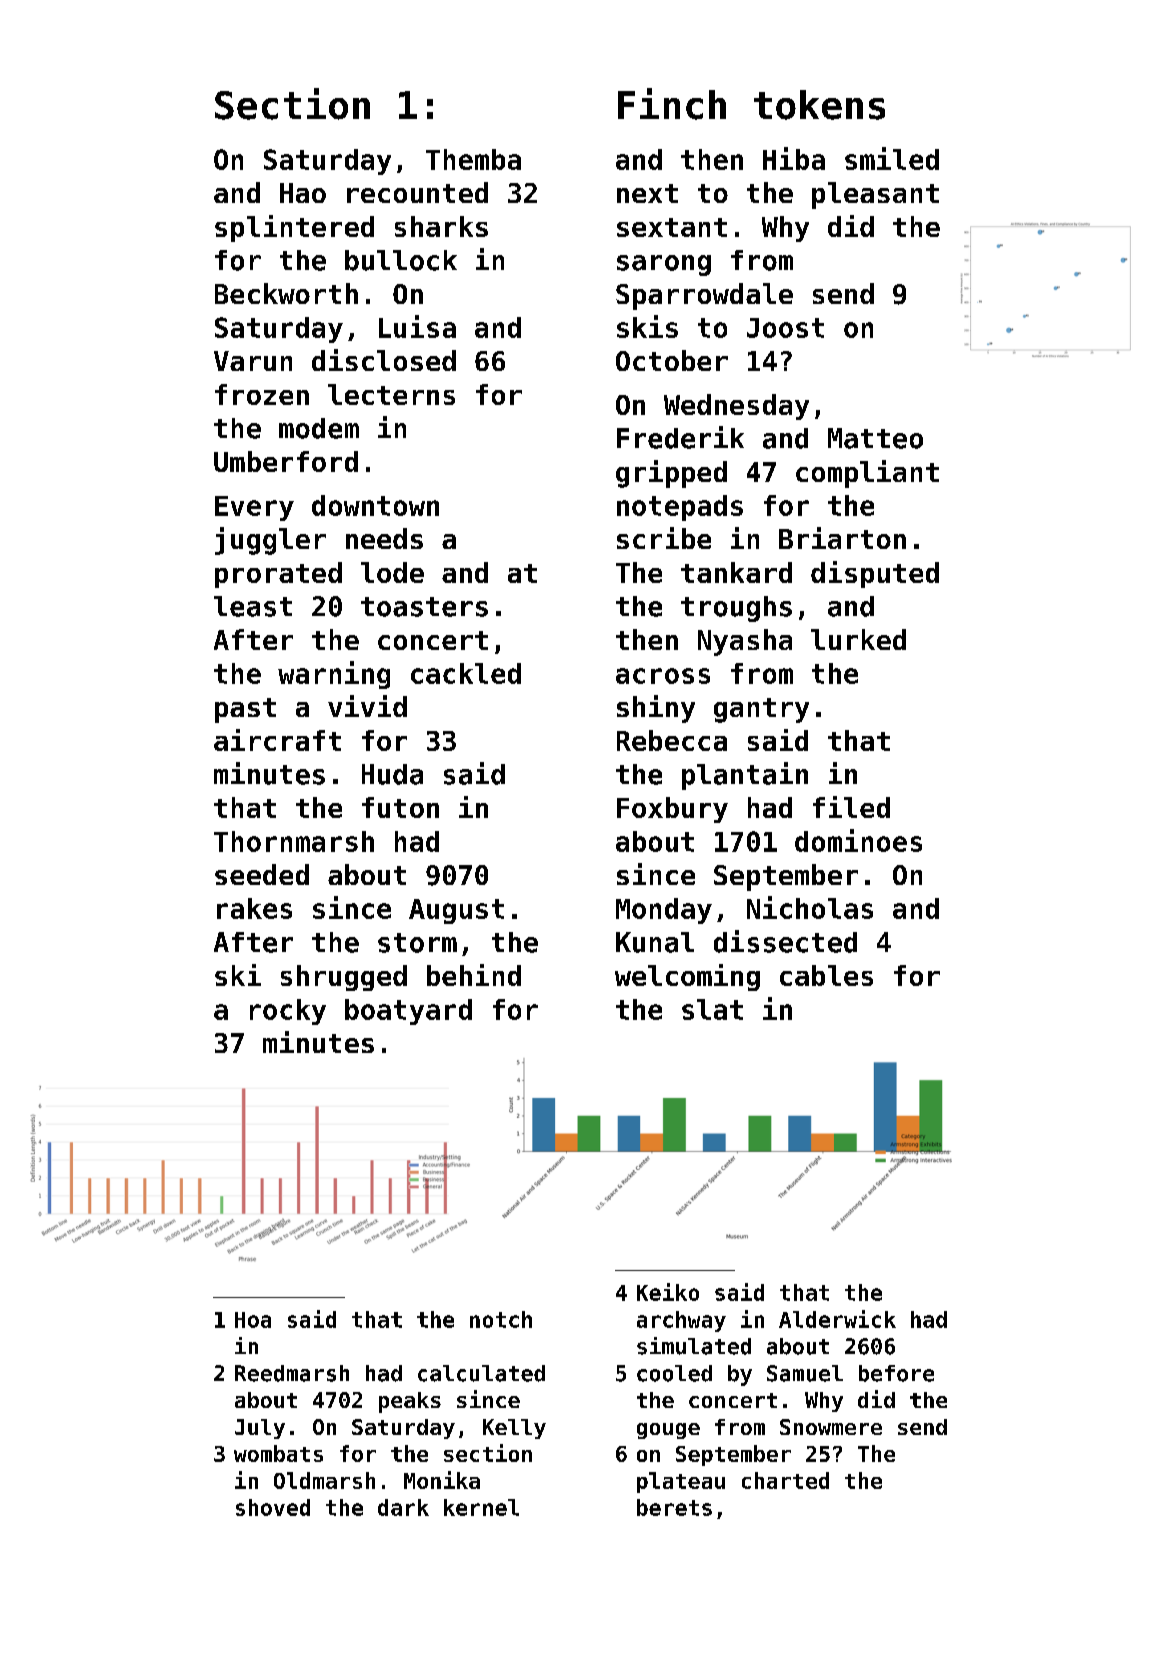  What do you see at coordinates (819, 105) in the image?
I see `tokens` at bounding box center [819, 105].
